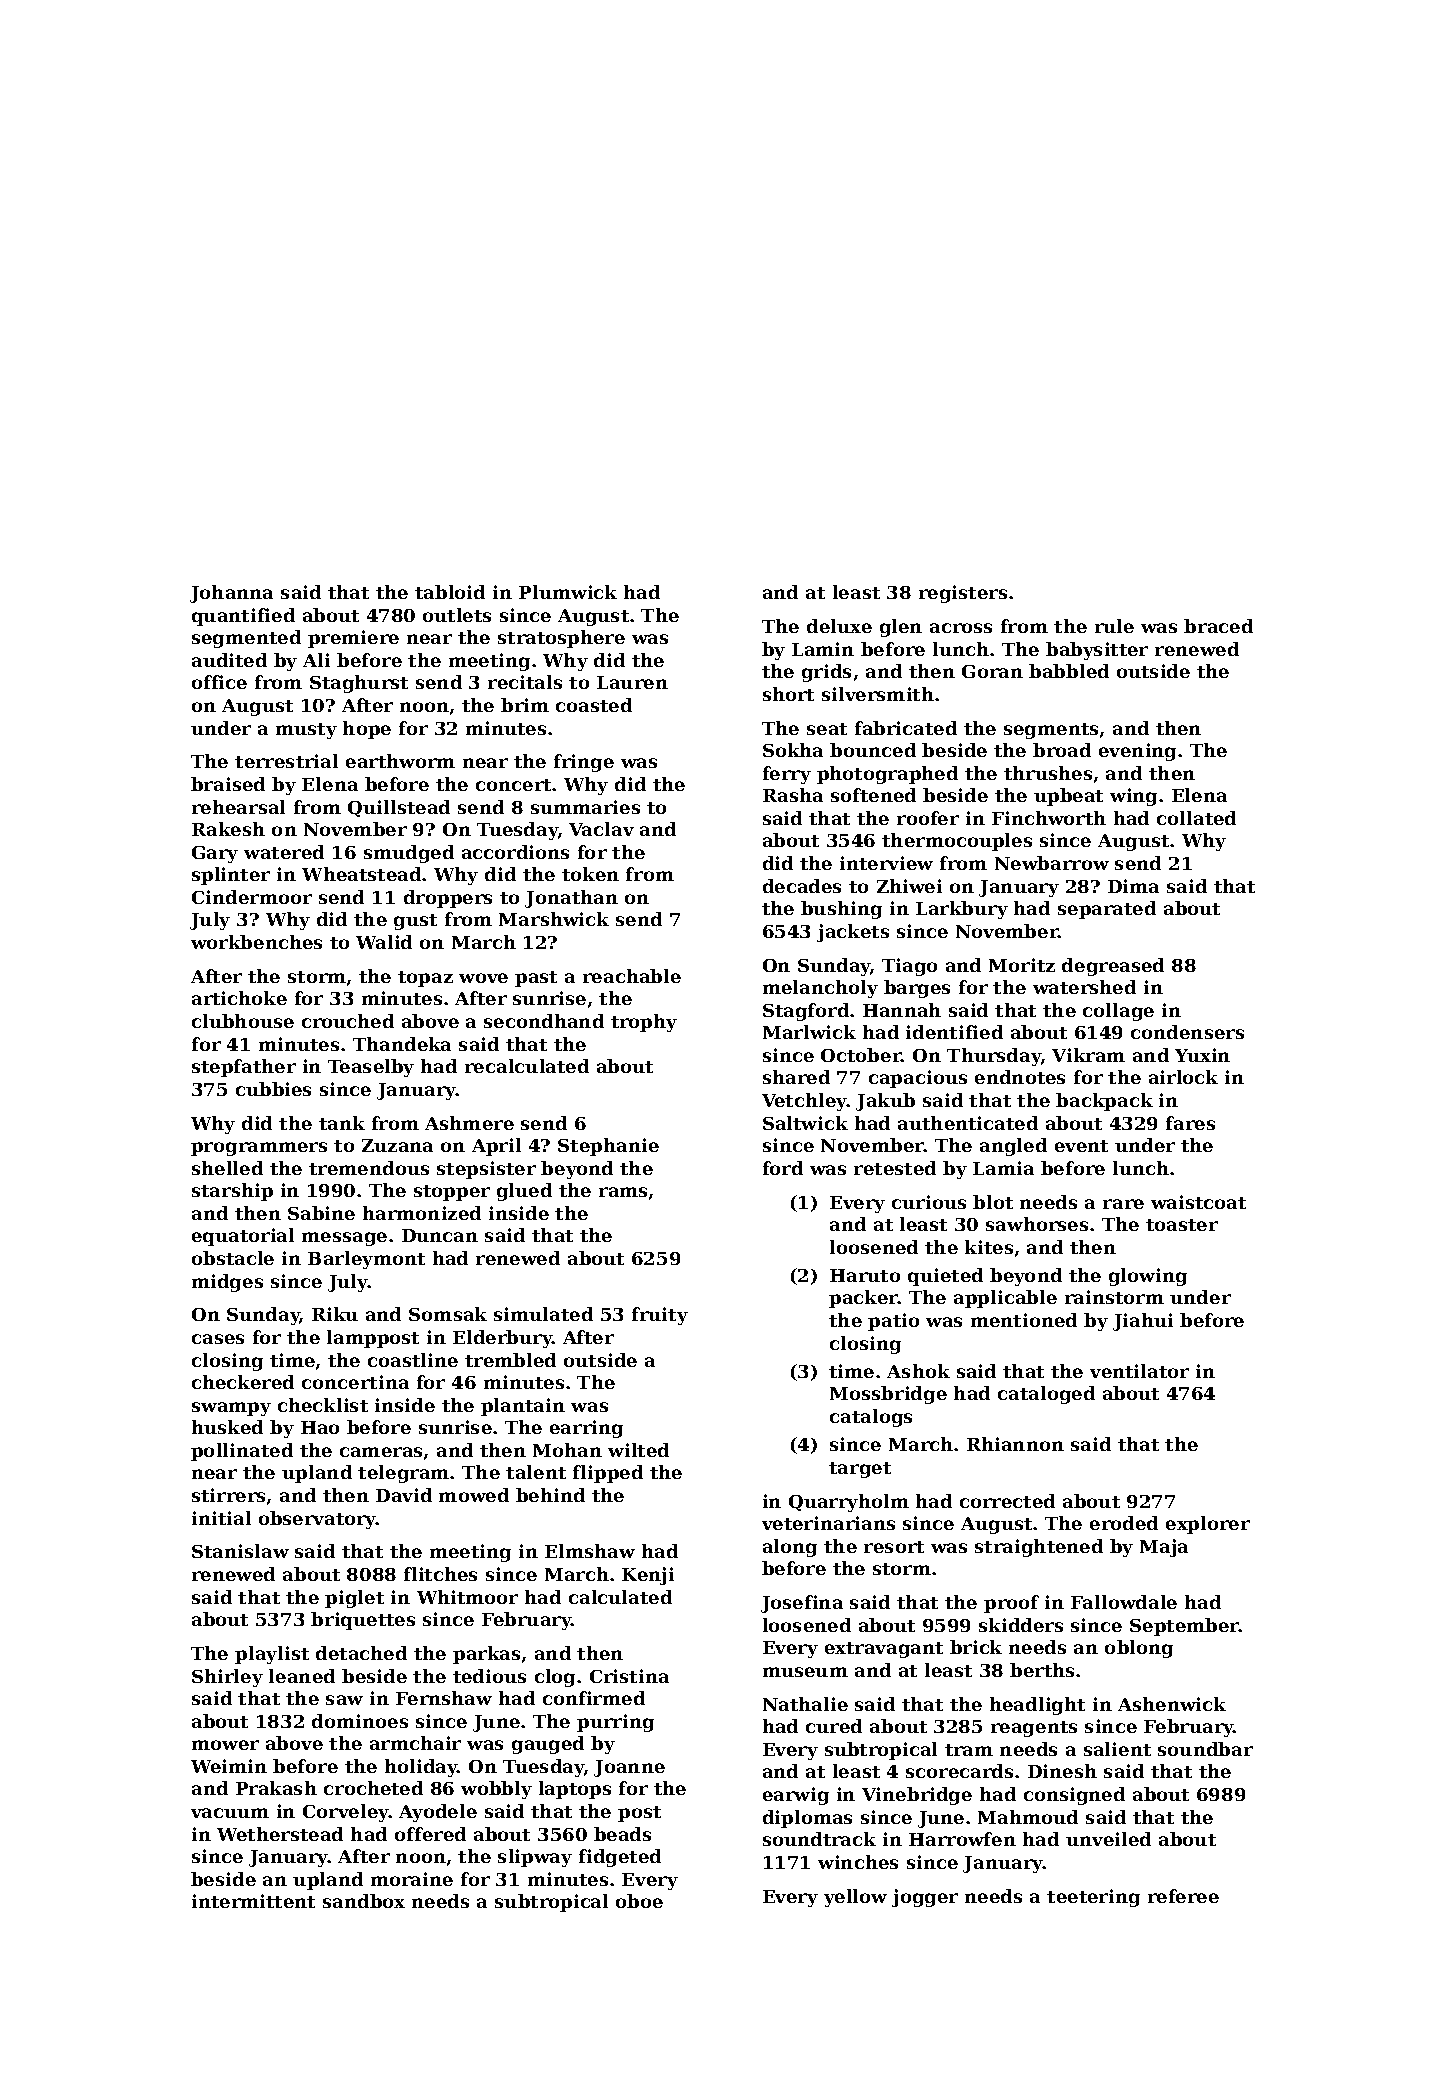 This screenshot has width=1450, height=2100. What do you see at coordinates (945, 1277) in the screenshot?
I see `quieted` at bounding box center [945, 1277].
